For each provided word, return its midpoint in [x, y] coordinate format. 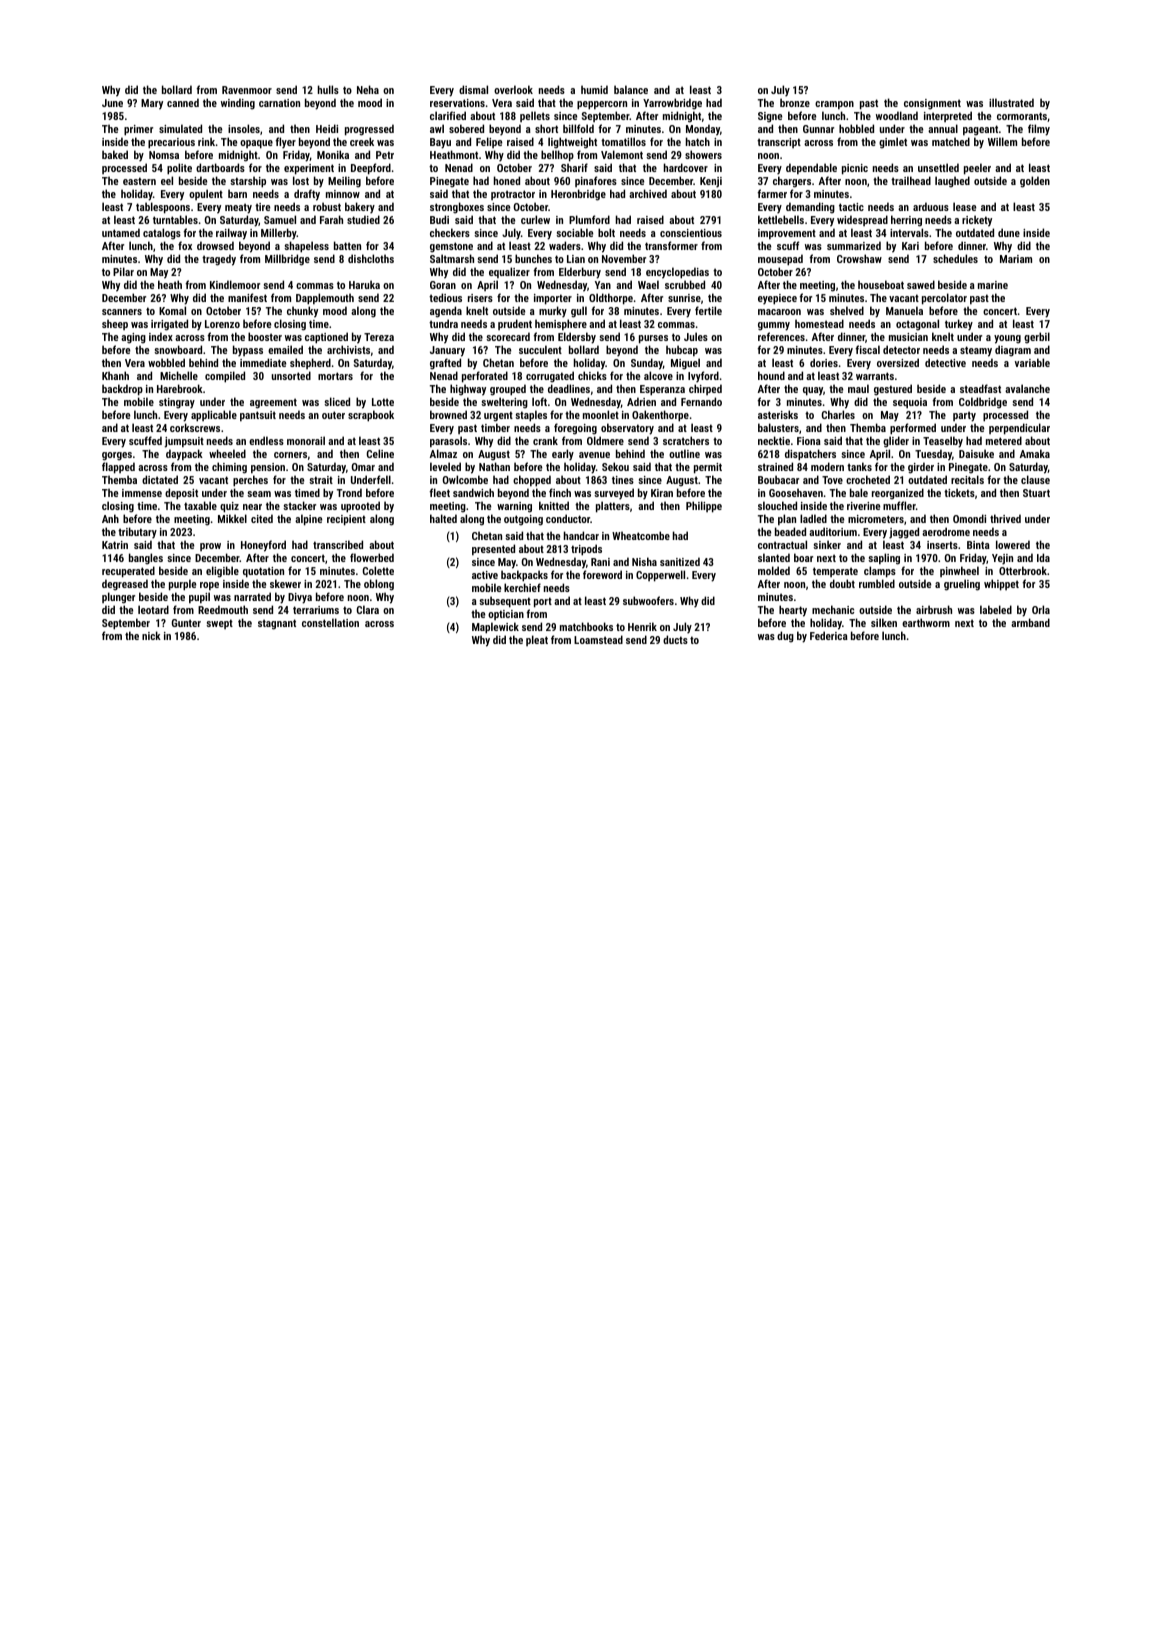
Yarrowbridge [672, 104]
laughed [952, 182]
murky [553, 312]
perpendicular [1019, 429]
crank [545, 440]
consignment [932, 104]
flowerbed [372, 557]
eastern [139, 181]
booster [265, 336]
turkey [959, 325]
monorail [306, 440]
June [112, 103]
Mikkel [232, 518]
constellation [330, 622]
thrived [1005, 518]
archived [648, 193]
